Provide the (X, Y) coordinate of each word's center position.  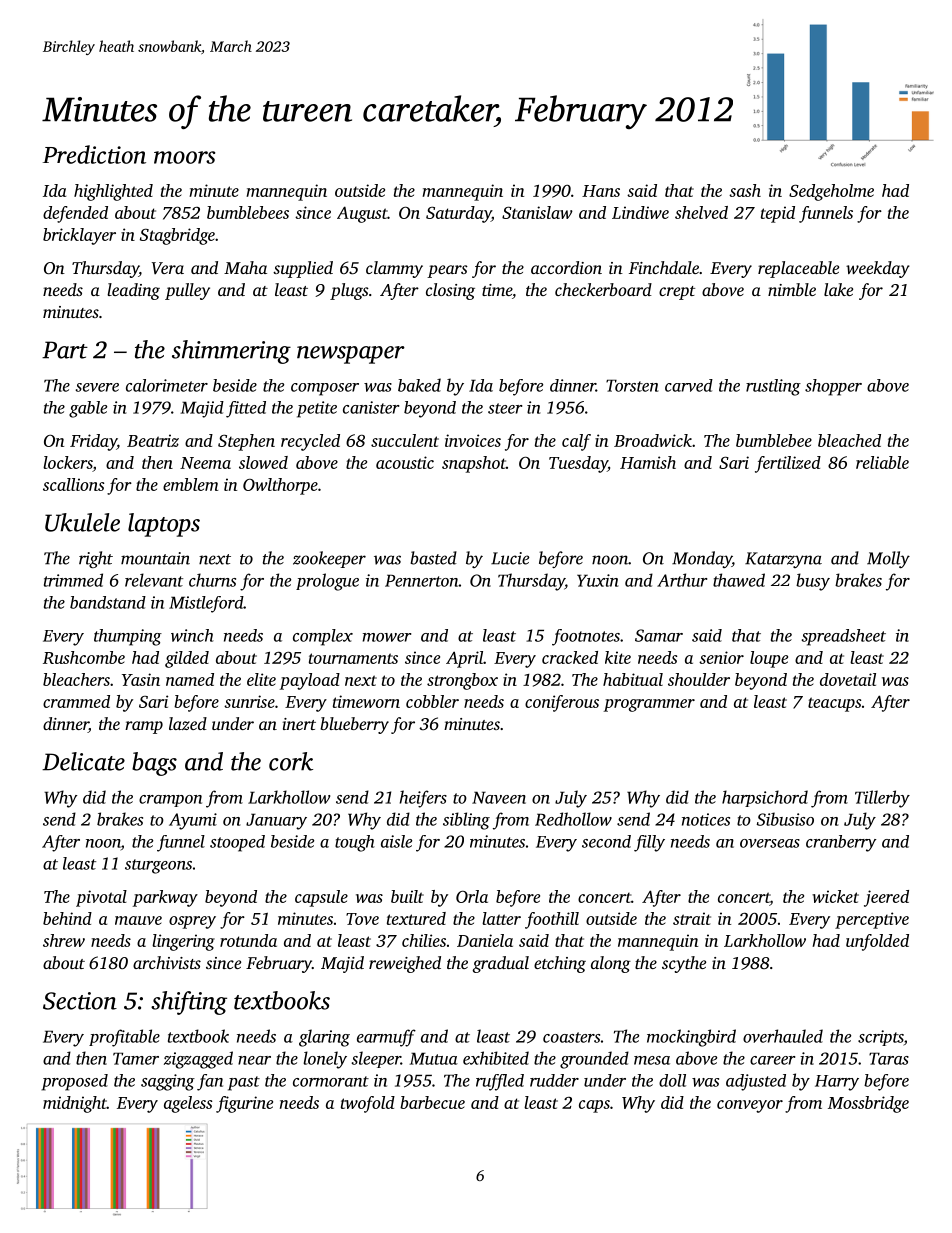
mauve (138, 920)
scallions (73, 484)
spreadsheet (843, 637)
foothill (552, 920)
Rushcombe (84, 657)
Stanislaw (537, 212)
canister (371, 407)
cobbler (432, 701)
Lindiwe (640, 212)
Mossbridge (868, 1104)
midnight (75, 1104)
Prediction (94, 154)
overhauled (783, 1036)
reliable (882, 462)
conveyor (750, 1106)
